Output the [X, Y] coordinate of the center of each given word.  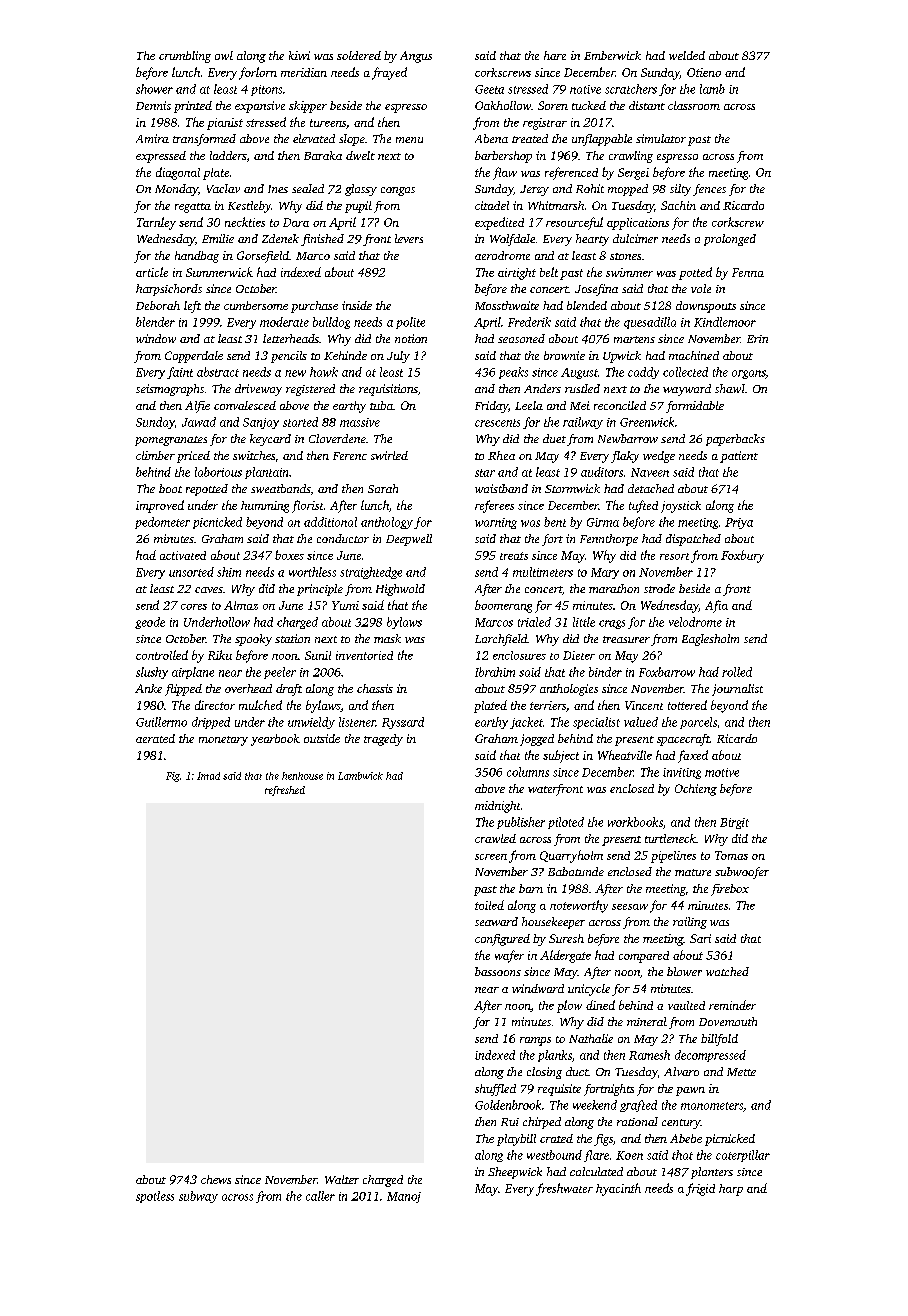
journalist [737, 690]
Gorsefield [263, 257]
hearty [592, 240]
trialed [534, 622]
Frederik [529, 322]
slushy [152, 673]
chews [216, 1179]
